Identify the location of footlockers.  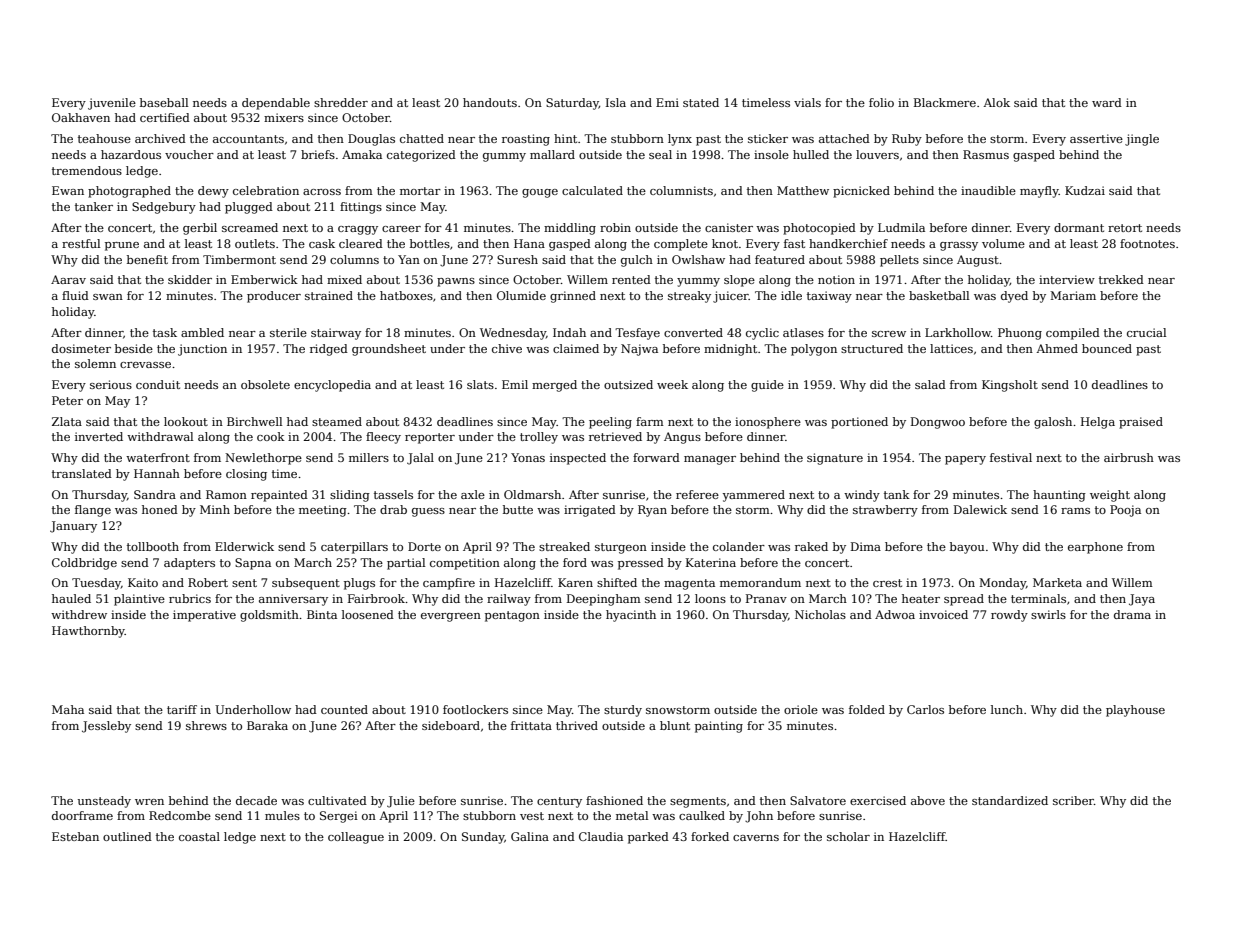
(475, 709).
